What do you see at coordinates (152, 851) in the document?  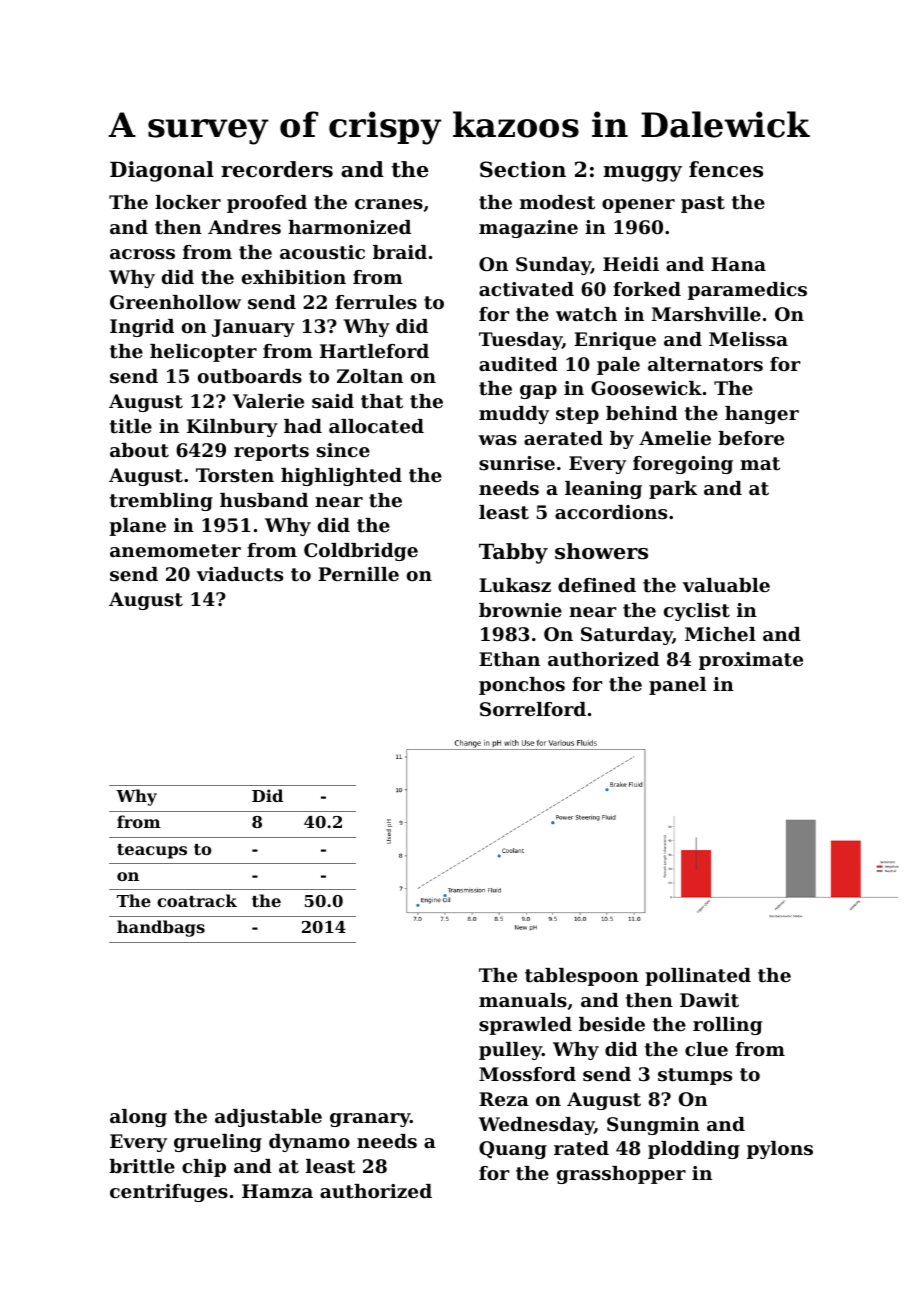 I see `teacups` at bounding box center [152, 851].
